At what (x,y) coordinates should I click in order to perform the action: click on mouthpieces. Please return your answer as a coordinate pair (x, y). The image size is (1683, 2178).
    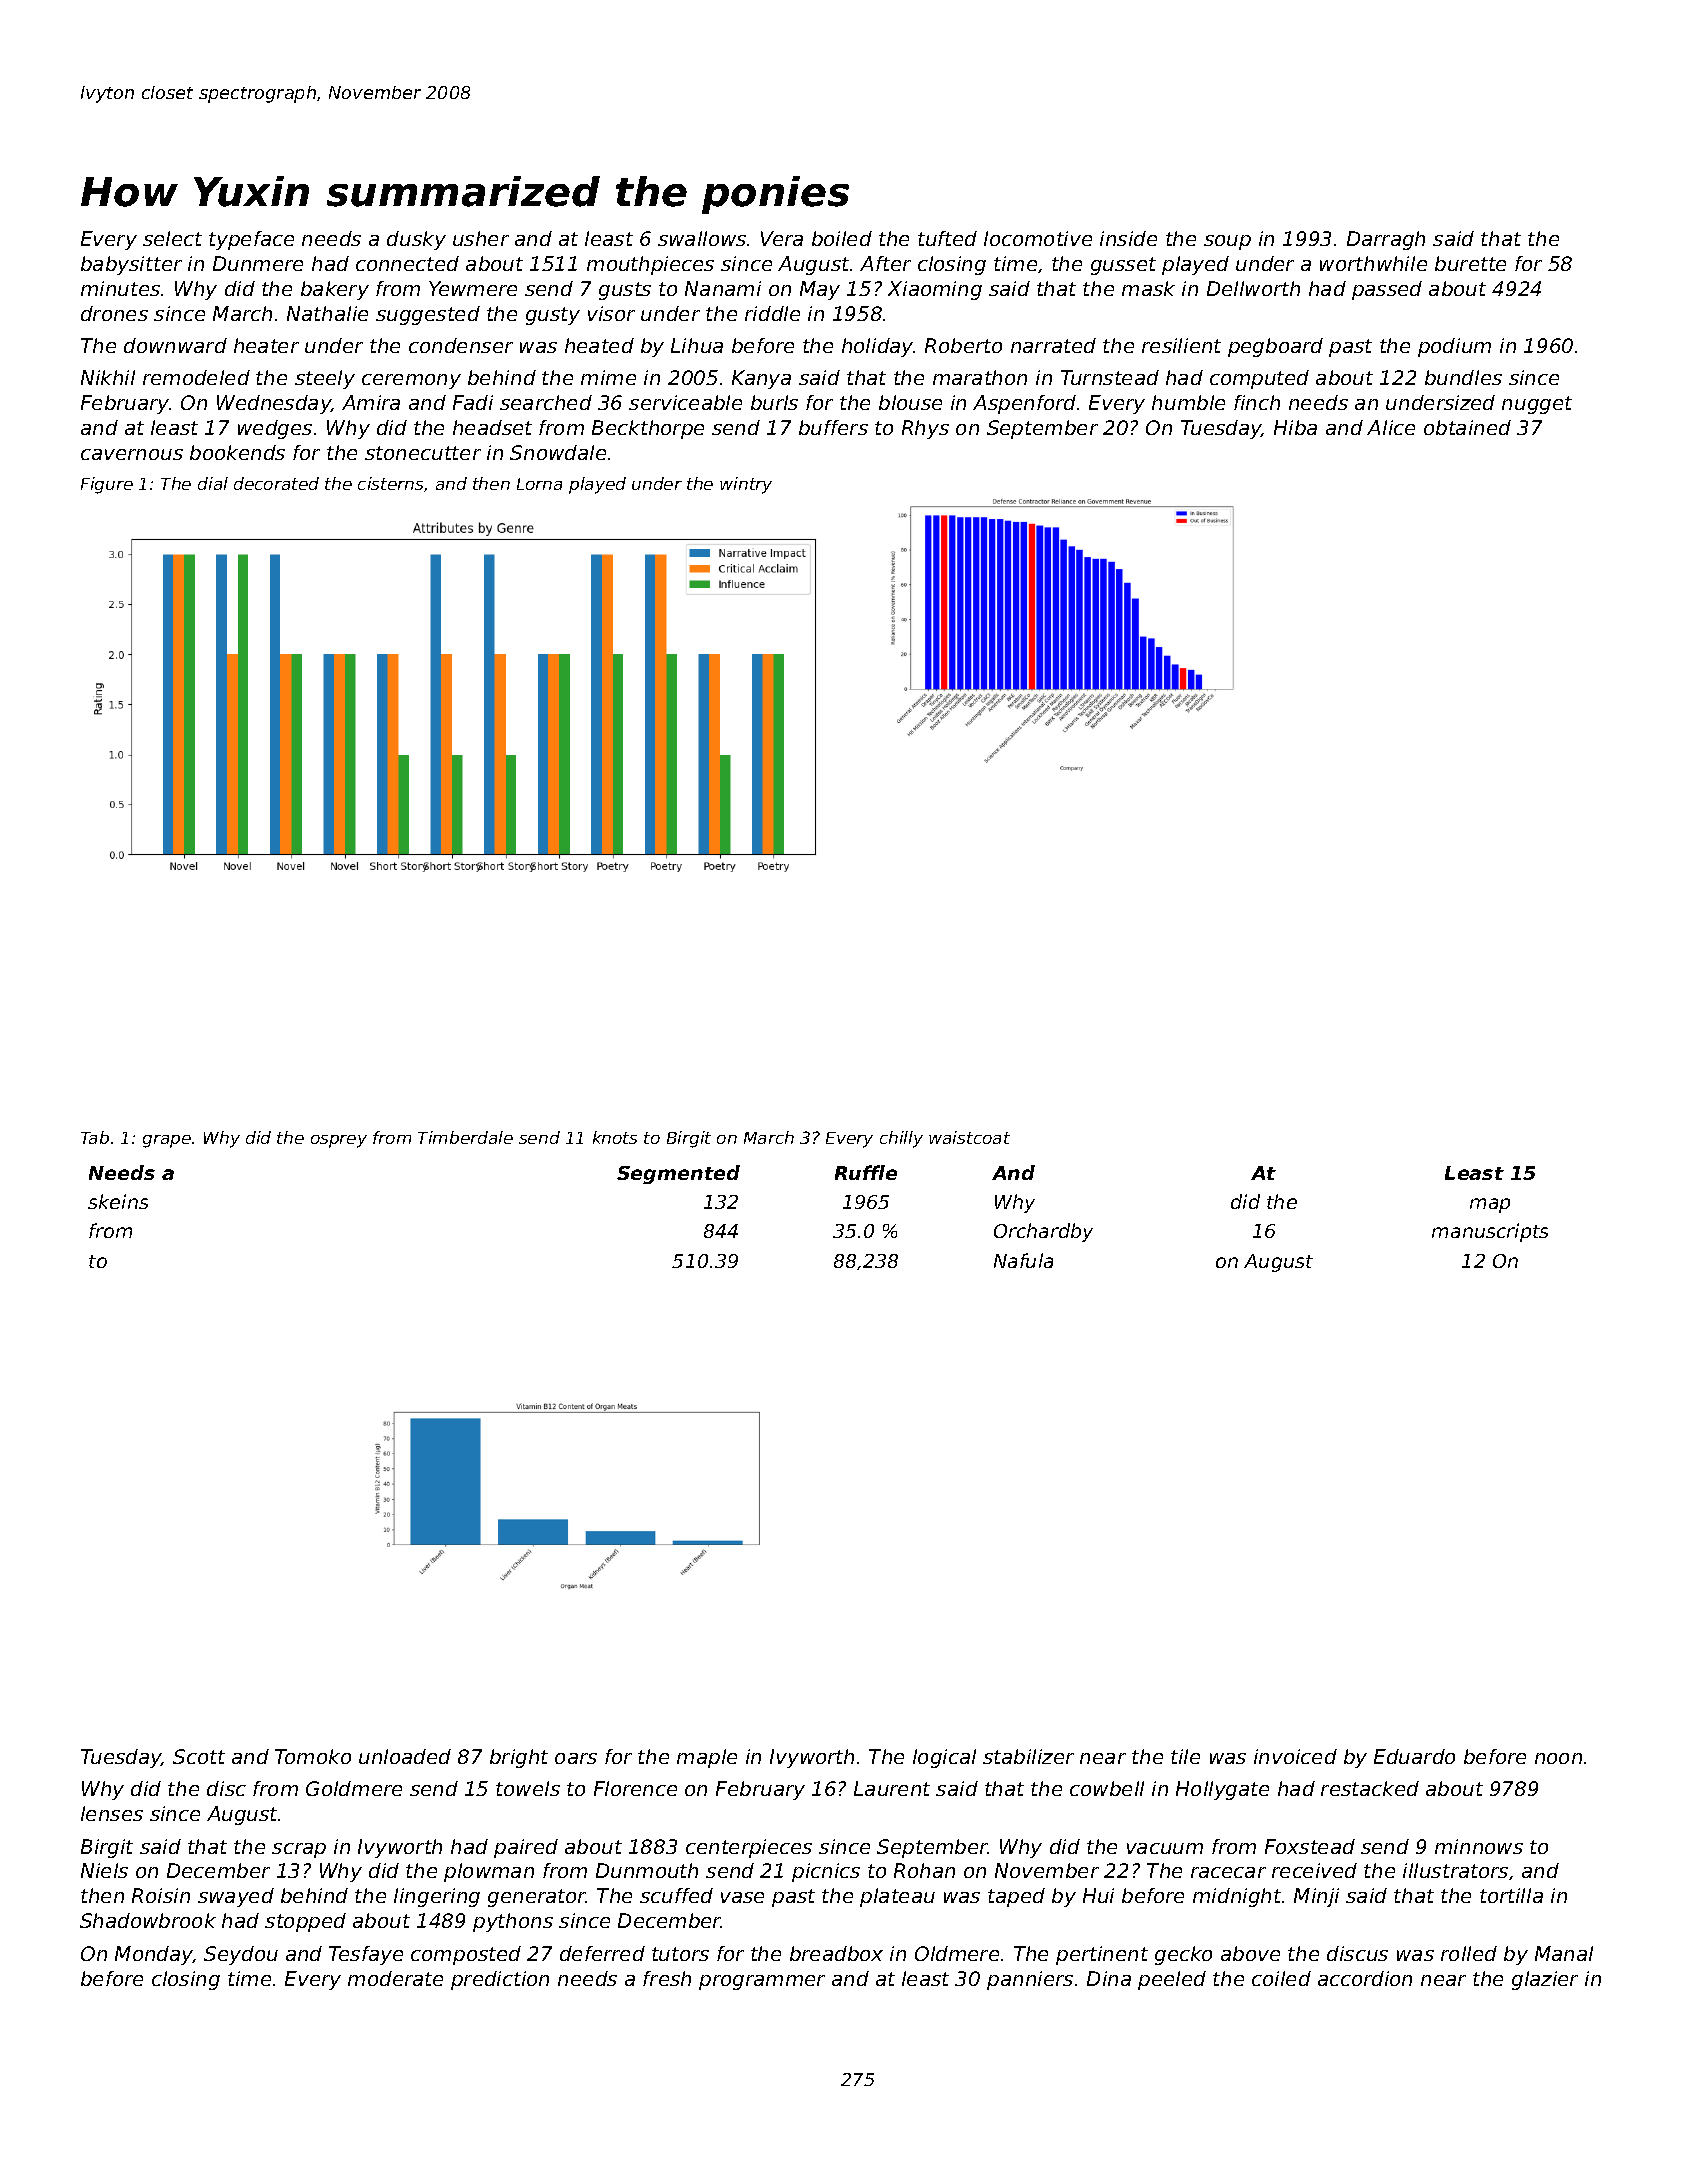
    Looking at the image, I should click on (650, 265).
